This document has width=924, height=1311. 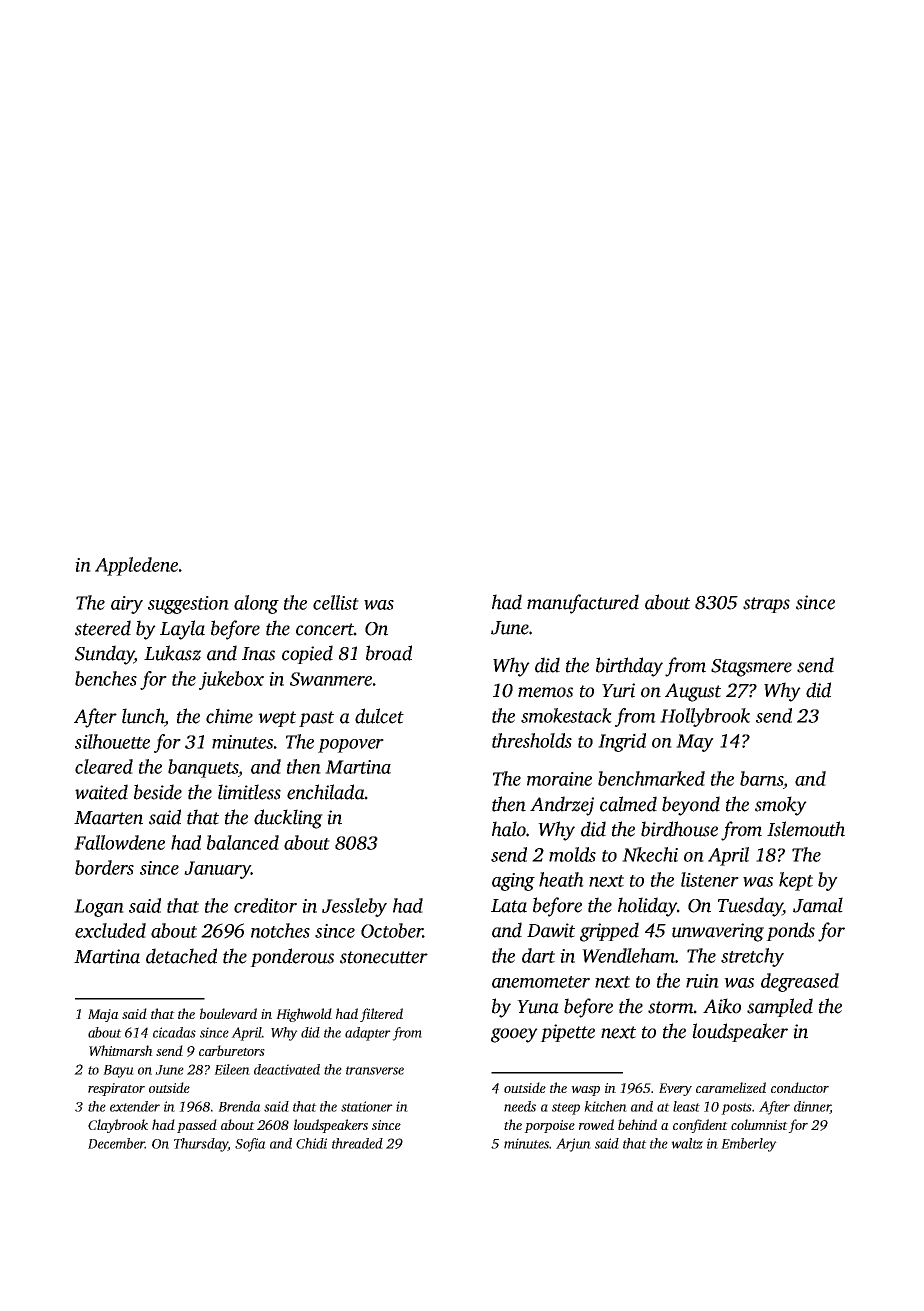 What do you see at coordinates (249, 792) in the document?
I see `limitless` at bounding box center [249, 792].
